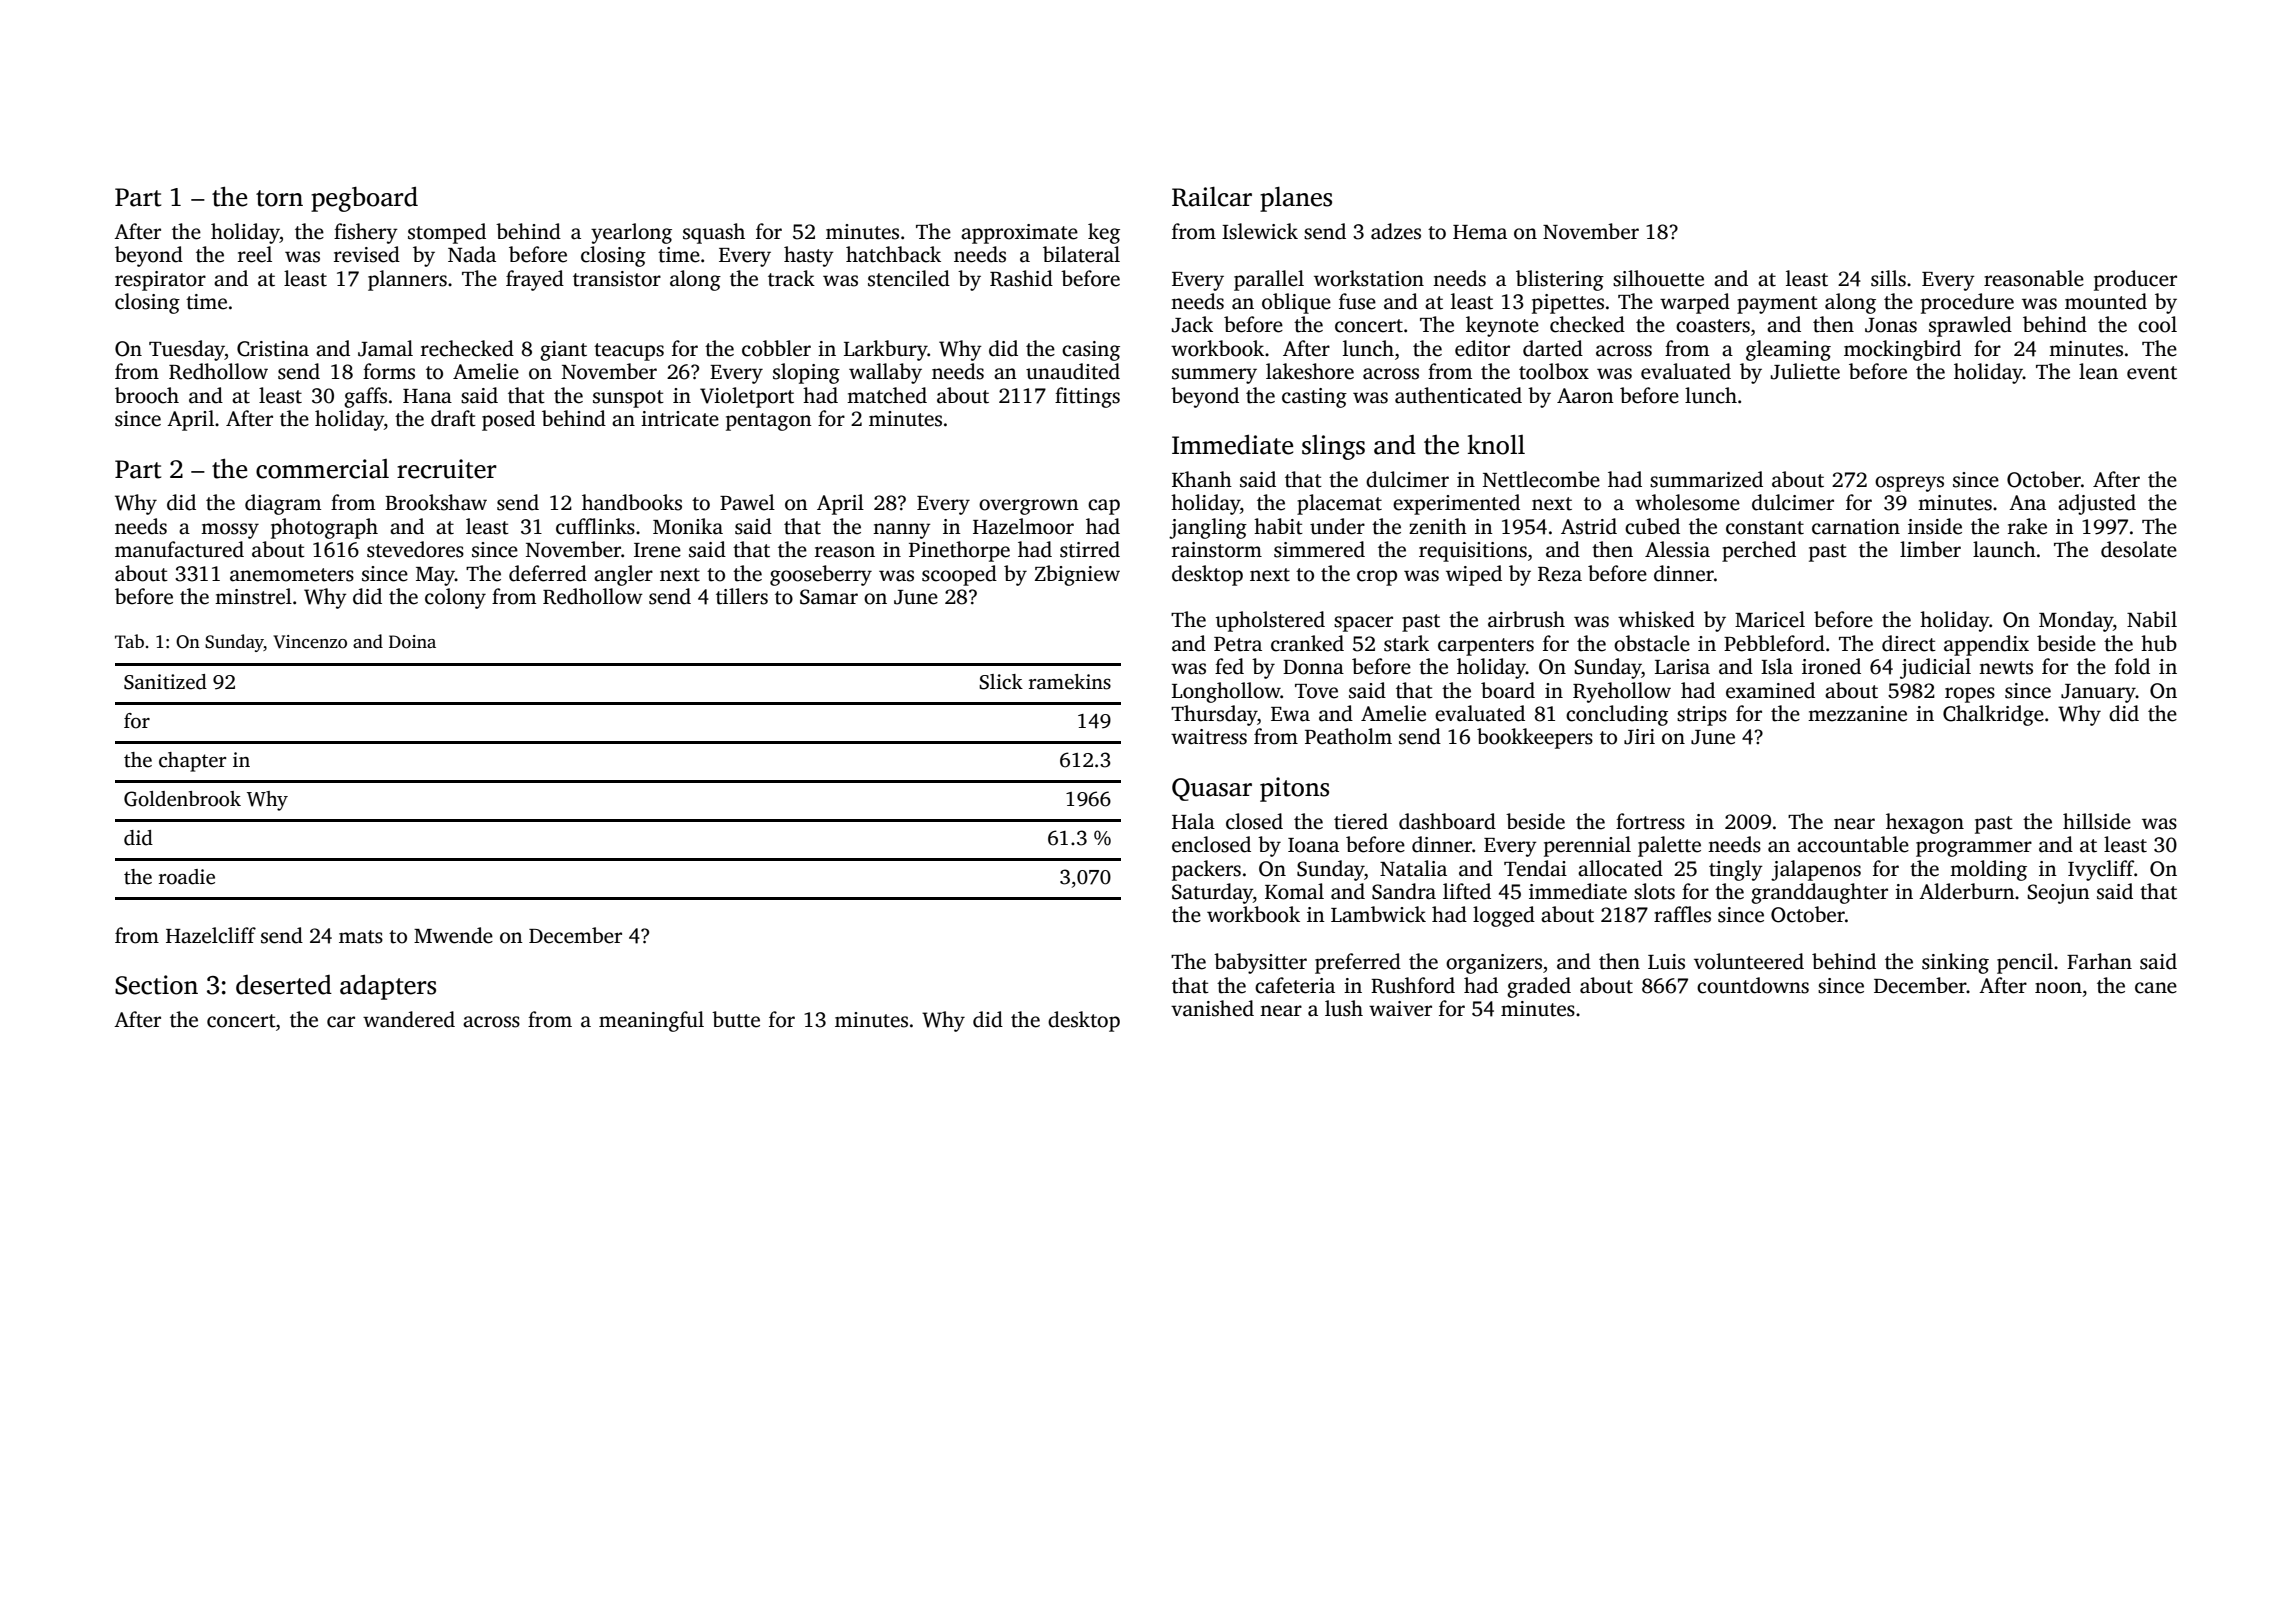  What do you see at coordinates (736, 1019) in the screenshot?
I see `butte` at bounding box center [736, 1019].
